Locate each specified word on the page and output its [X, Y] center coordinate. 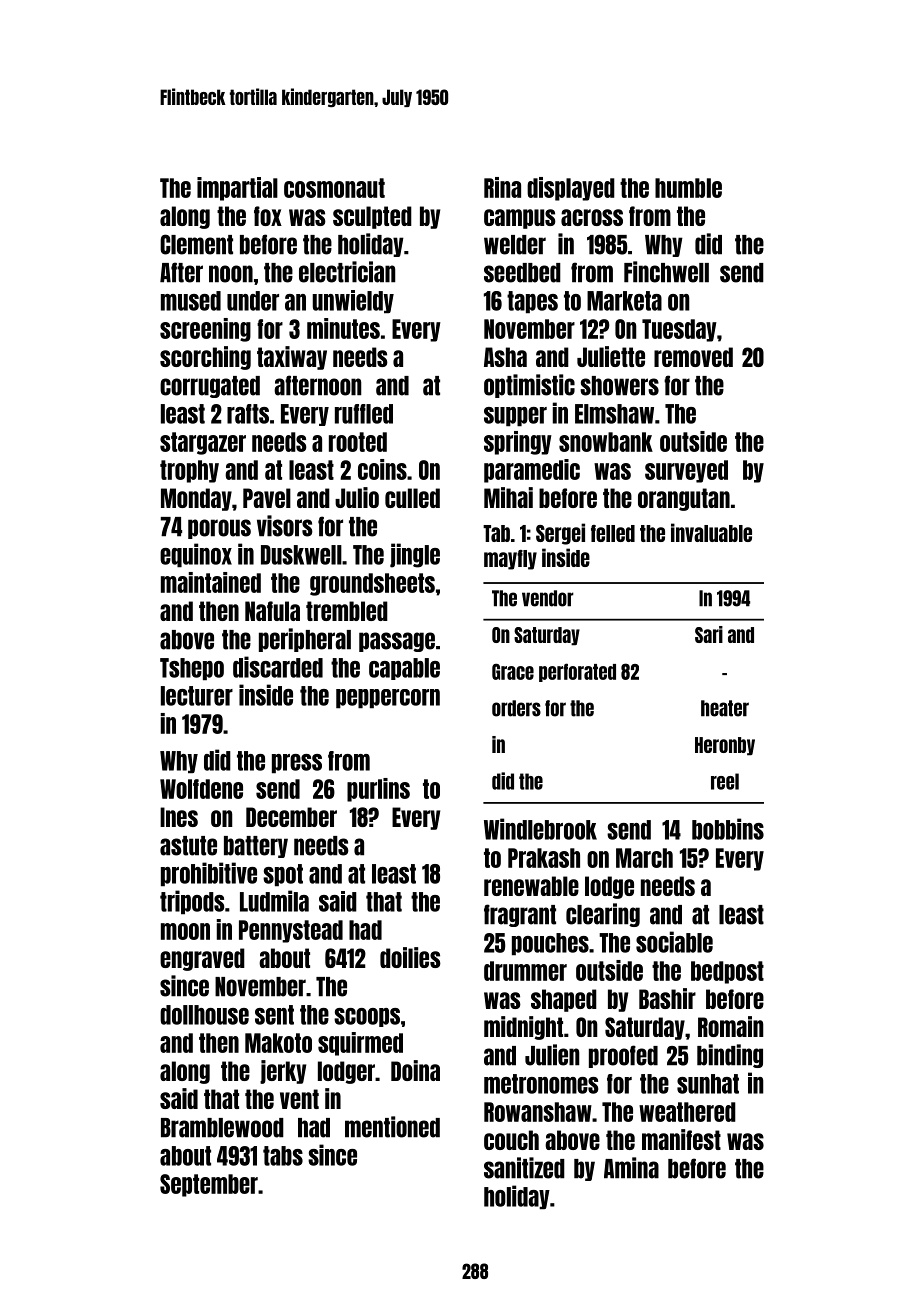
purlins [378, 790]
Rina [502, 187]
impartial [237, 189]
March [644, 858]
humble [688, 188]
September [209, 1185]
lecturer [197, 696]
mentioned [392, 1127]
